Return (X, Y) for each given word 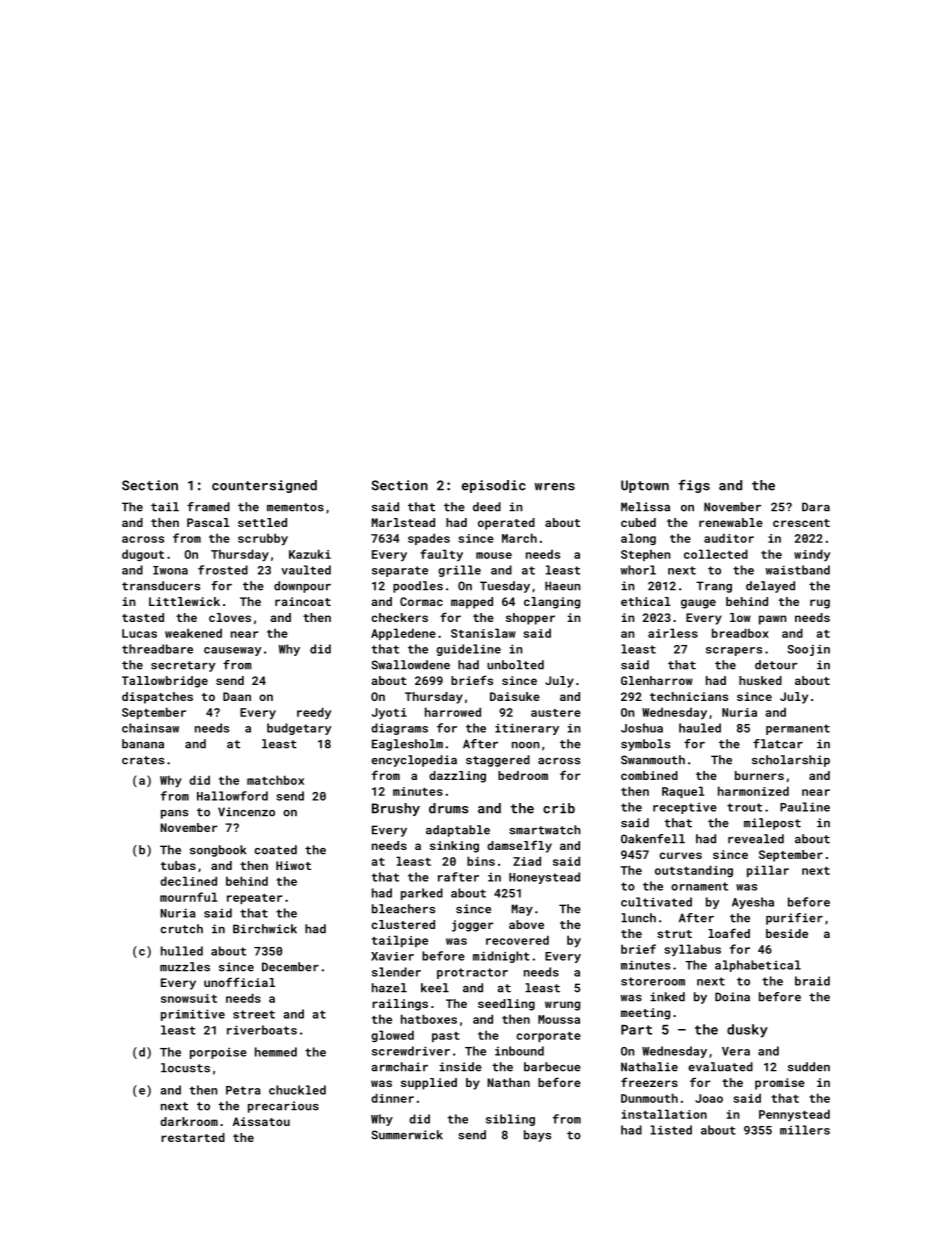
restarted (193, 1137)
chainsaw (150, 728)
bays (537, 1136)
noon (526, 745)
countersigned (264, 486)
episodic (494, 486)
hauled (700, 728)
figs (694, 486)
